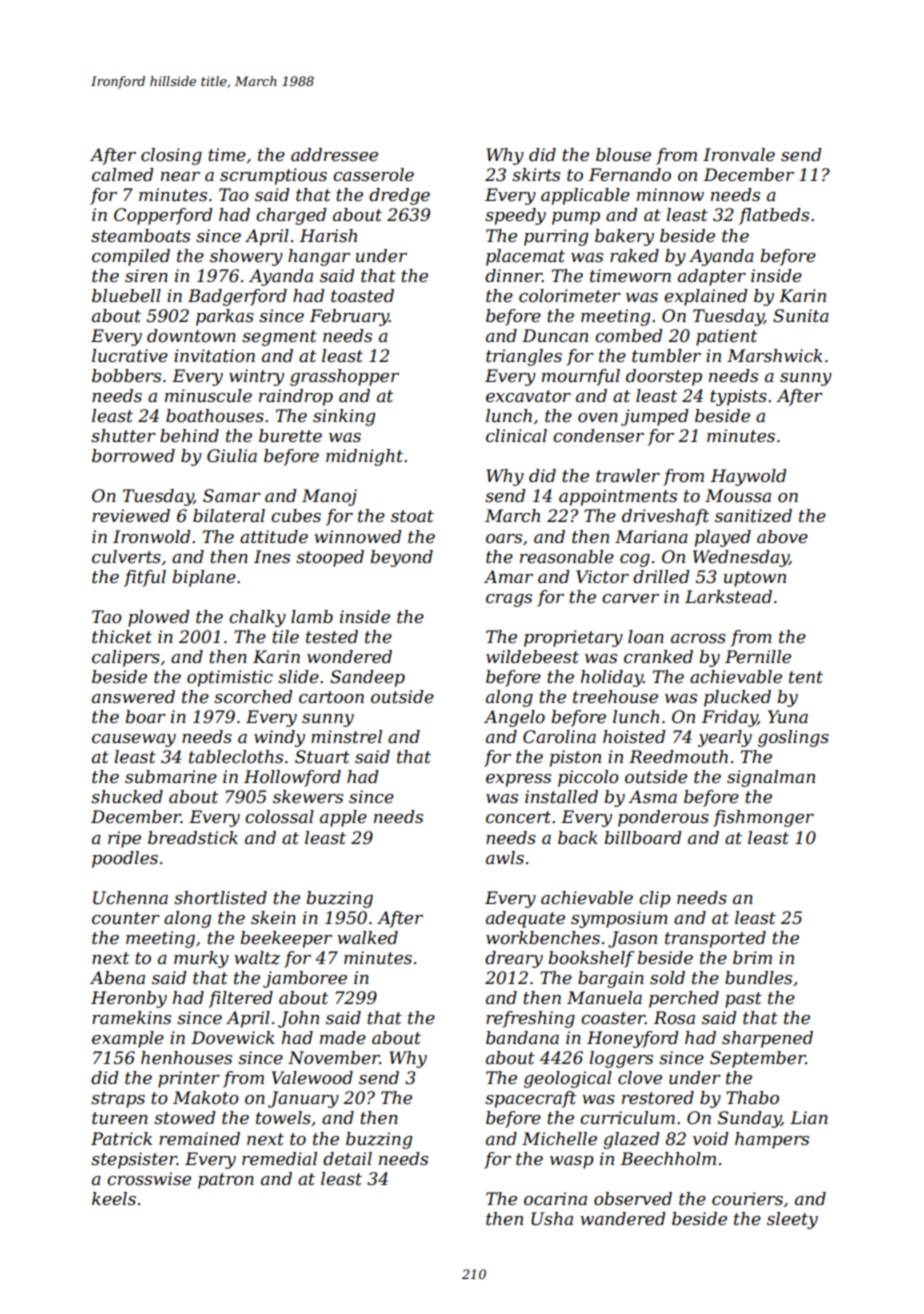 The image size is (924, 1314). What do you see at coordinates (504, 539) in the screenshot?
I see `oars` at bounding box center [504, 539].
